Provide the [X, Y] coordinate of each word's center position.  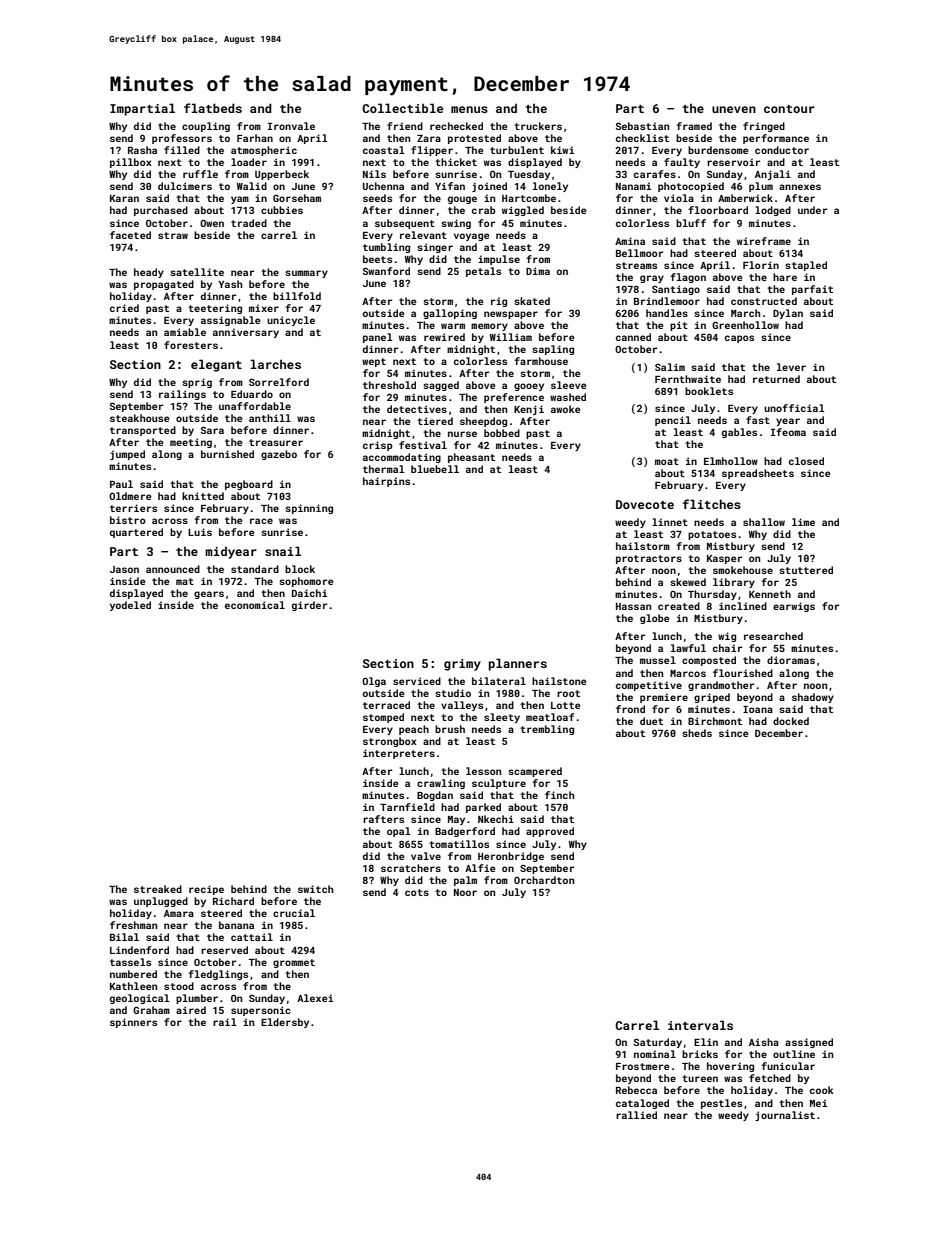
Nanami [633, 186]
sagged [441, 386]
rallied [636, 1115]
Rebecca [636, 1090]
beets [377, 259]
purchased [161, 211]
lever [791, 367]
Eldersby [285, 1023]
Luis [200, 532]
